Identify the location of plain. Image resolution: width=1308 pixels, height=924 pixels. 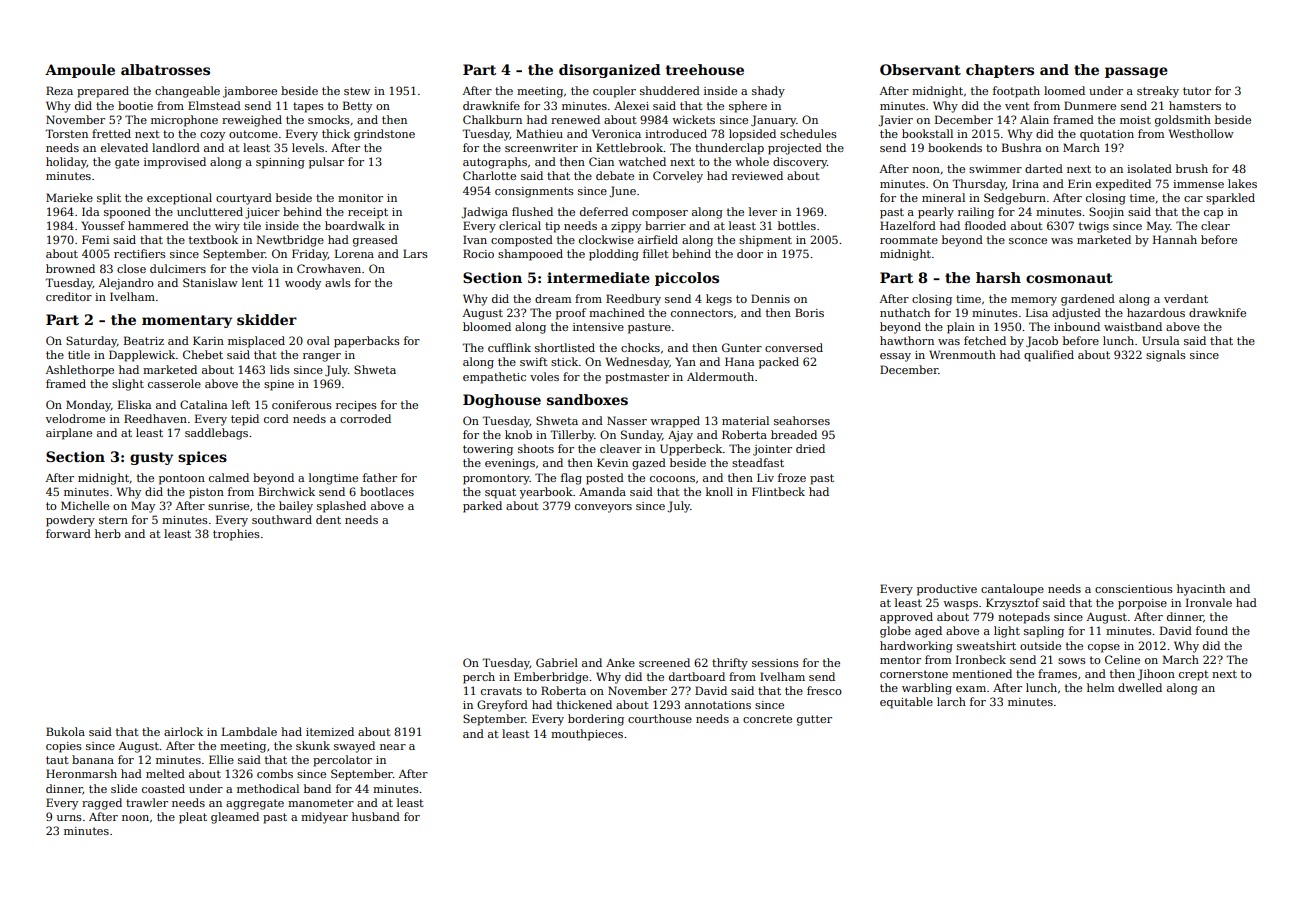
(961, 328).
